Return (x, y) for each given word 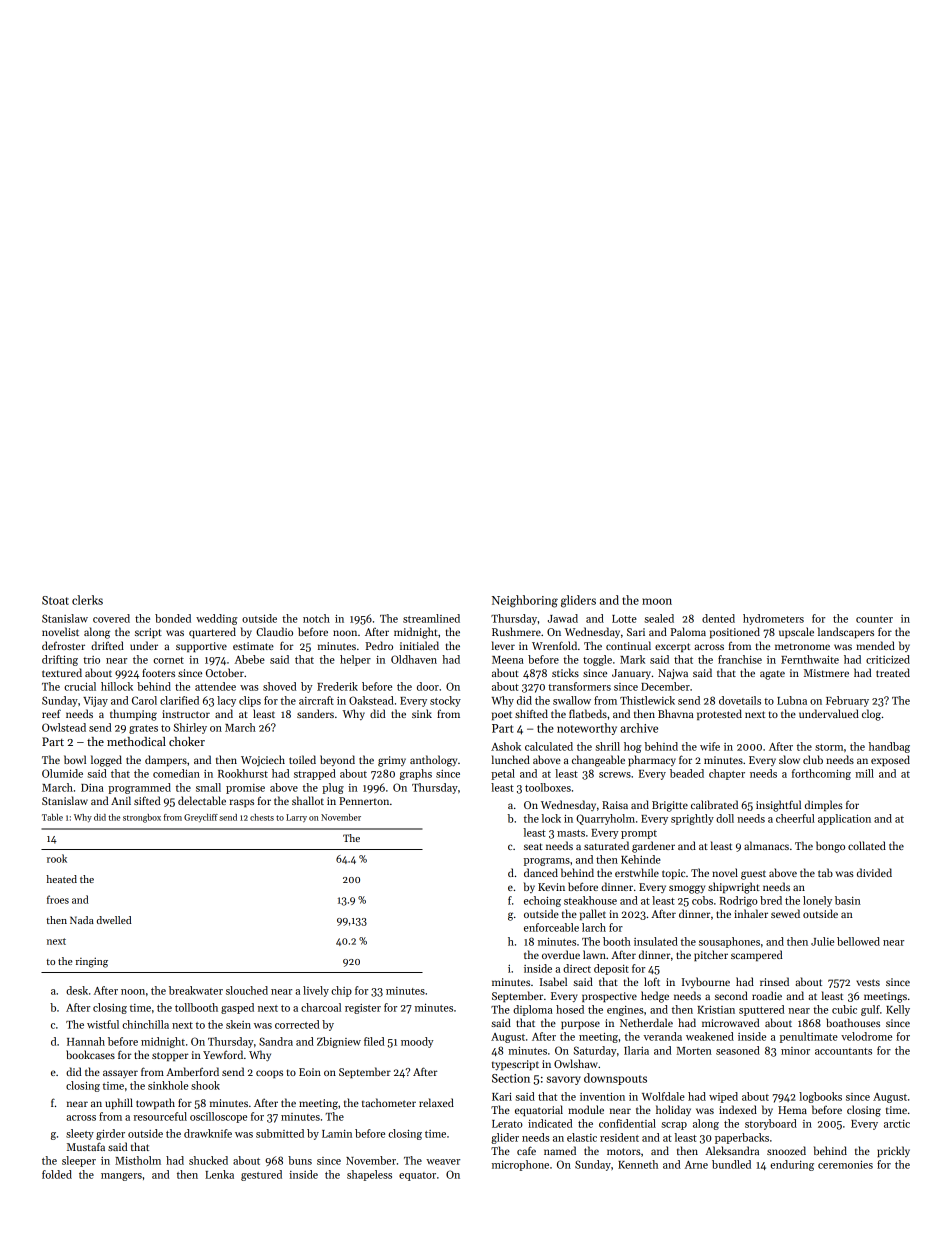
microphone (520, 1165)
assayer (120, 1074)
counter (874, 619)
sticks (565, 672)
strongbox (142, 818)
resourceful (160, 1116)
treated (893, 672)
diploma (533, 1010)
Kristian (716, 1010)
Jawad (563, 618)
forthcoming (821, 774)
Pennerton (364, 801)
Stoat (55, 600)
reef (51, 713)
